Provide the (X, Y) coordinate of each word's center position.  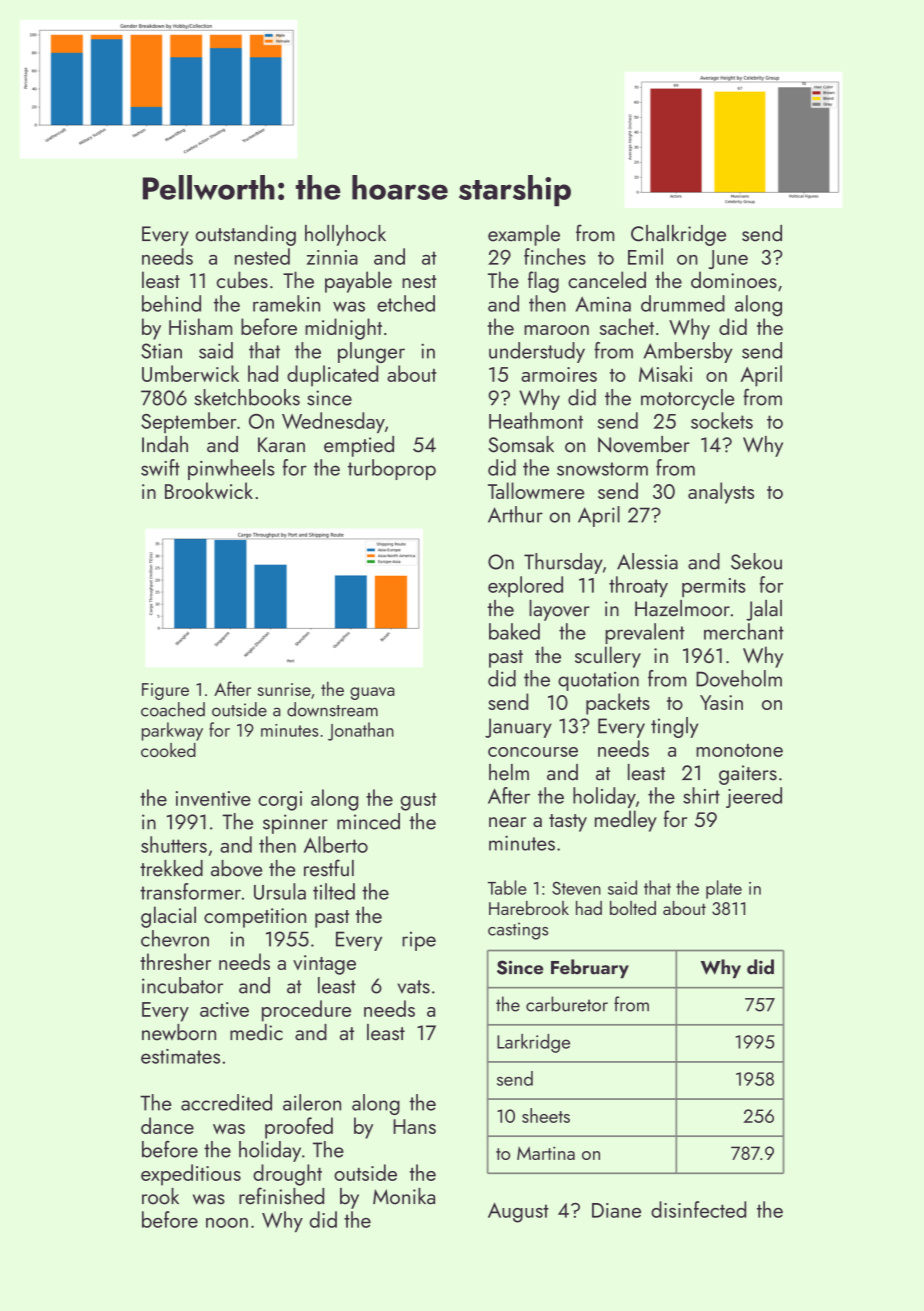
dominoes (734, 279)
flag (543, 282)
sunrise (284, 689)
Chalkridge (678, 235)
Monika (404, 1196)
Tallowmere (536, 490)
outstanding (246, 235)
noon (227, 1223)
